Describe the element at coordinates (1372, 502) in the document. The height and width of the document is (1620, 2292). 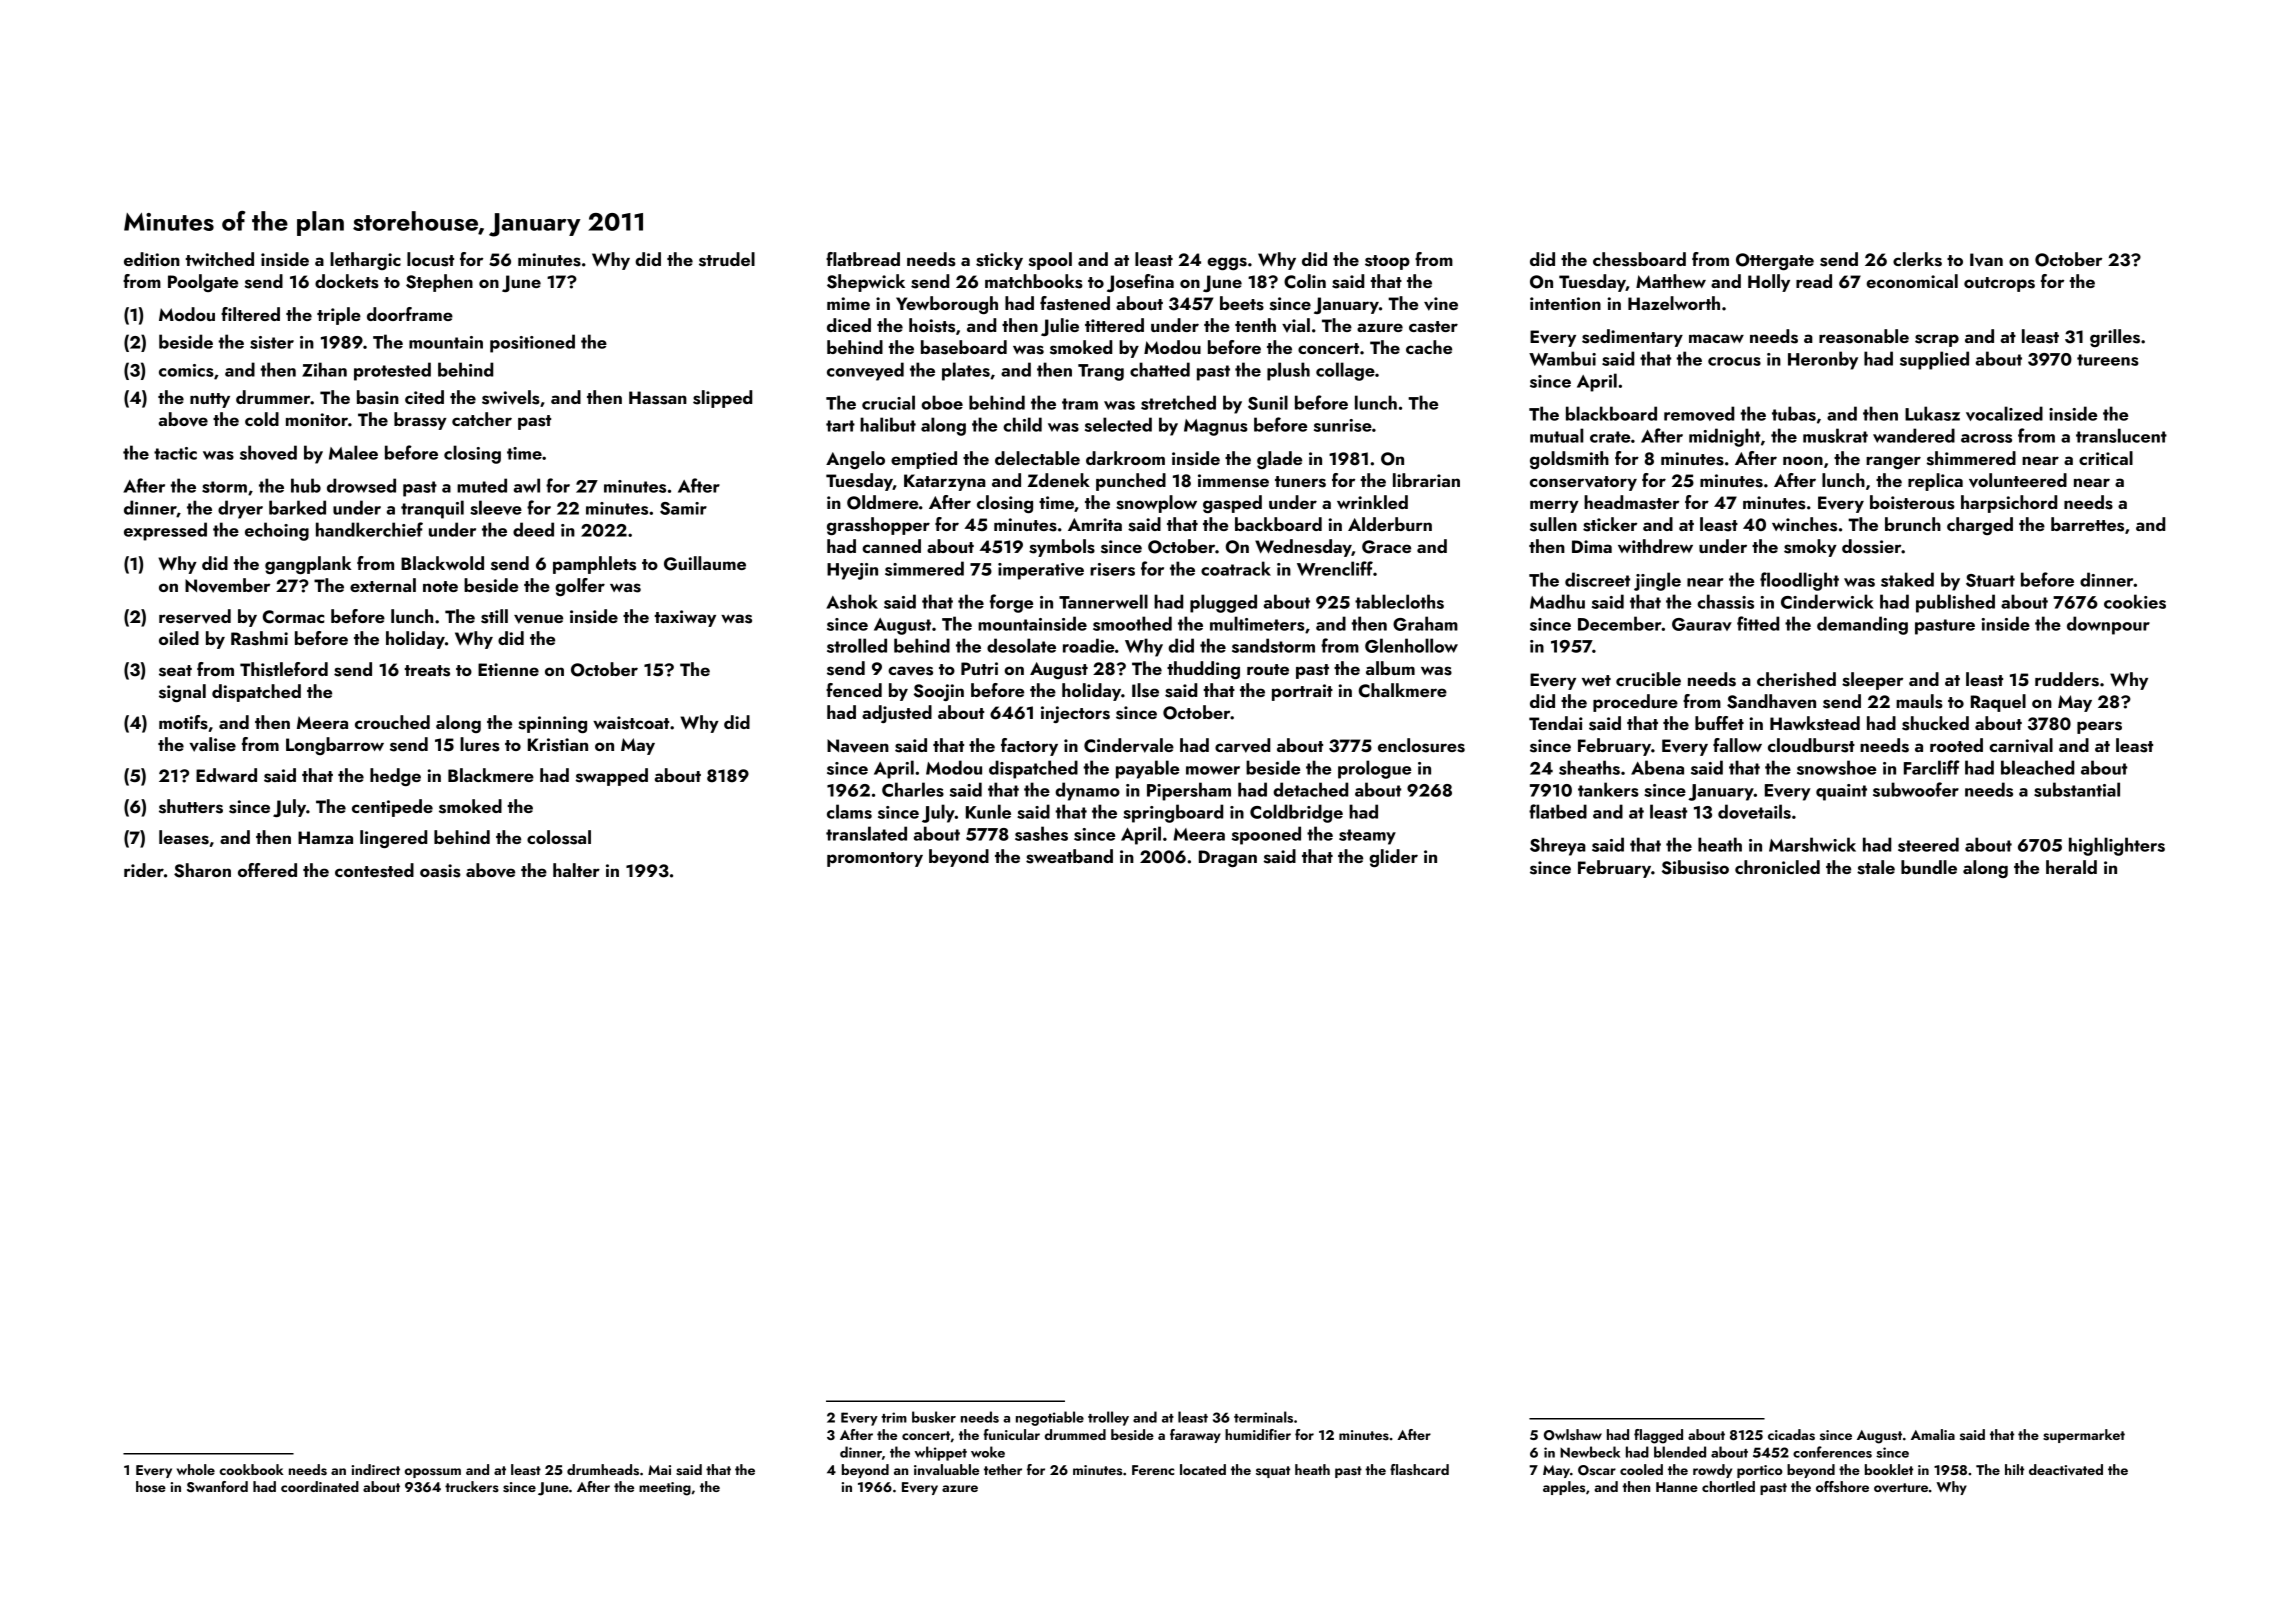
I see `wrinkled` at that location.
